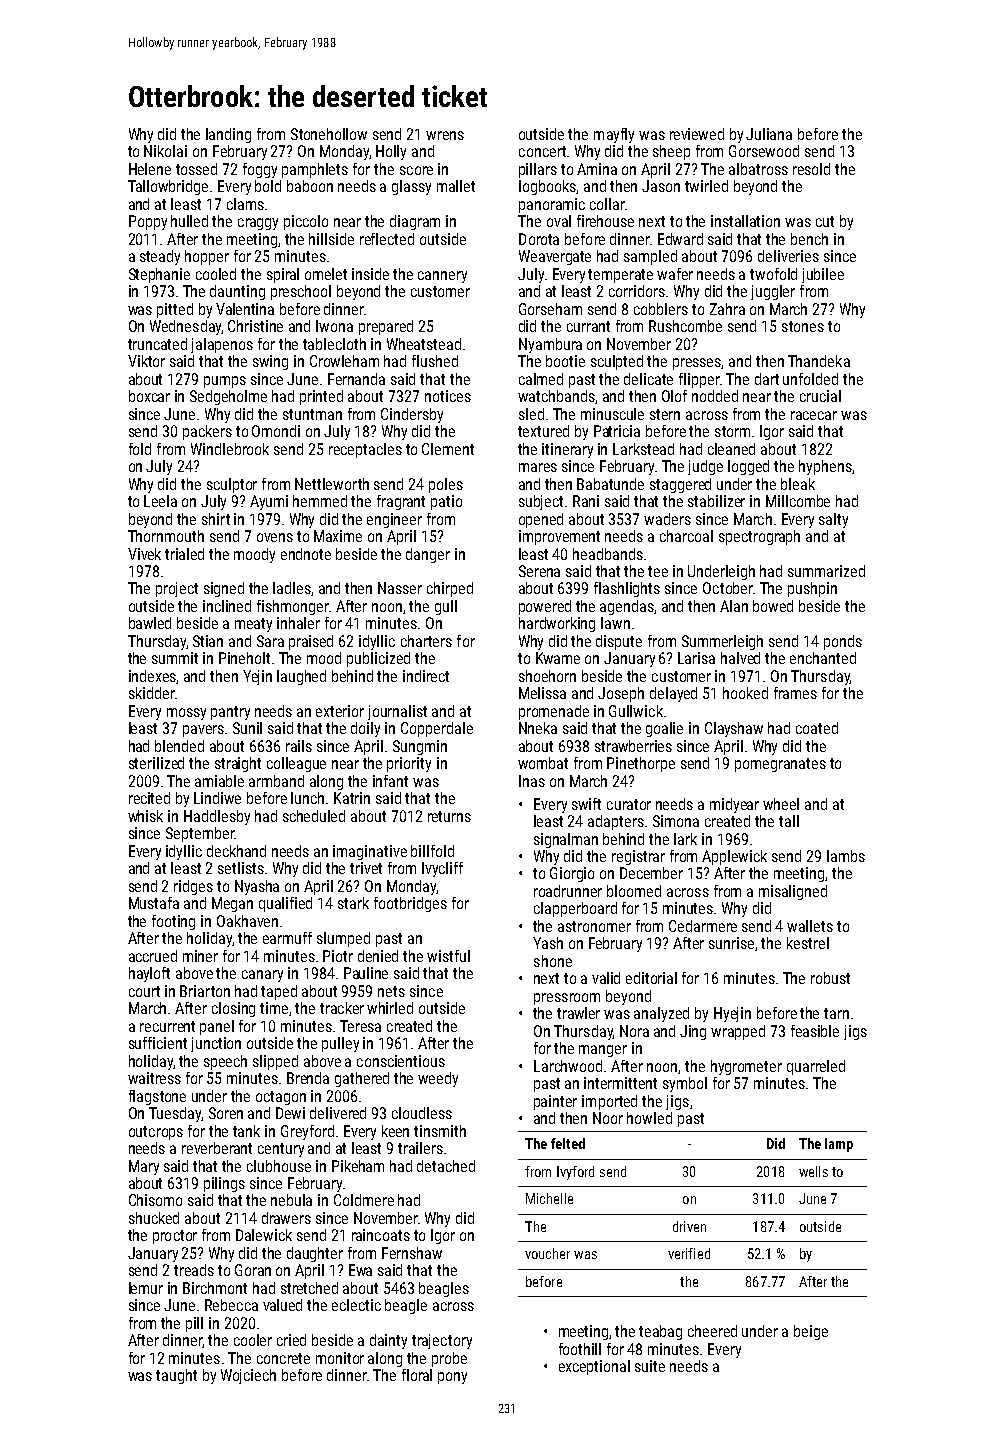  What do you see at coordinates (248, 1376) in the screenshot?
I see `Wojciech` at bounding box center [248, 1376].
